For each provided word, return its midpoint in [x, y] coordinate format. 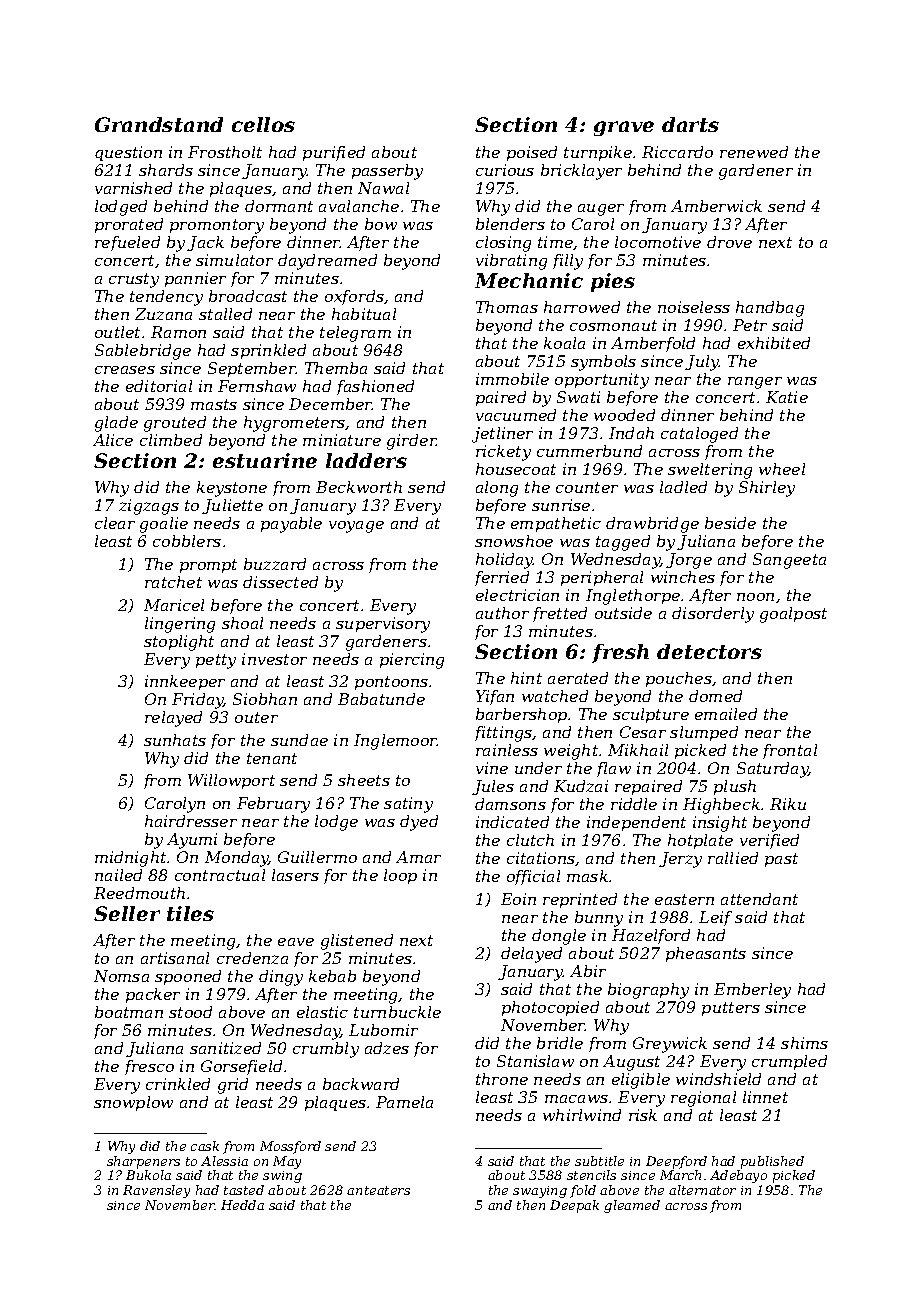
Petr [750, 325]
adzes [387, 1048]
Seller [127, 913]
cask [205, 1146]
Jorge [689, 561]
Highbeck [721, 806]
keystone [232, 489]
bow [381, 224]
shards [166, 170]
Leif [715, 918]
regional [703, 1099]
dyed [419, 823]
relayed [173, 719]
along [497, 489]
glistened [357, 942]
